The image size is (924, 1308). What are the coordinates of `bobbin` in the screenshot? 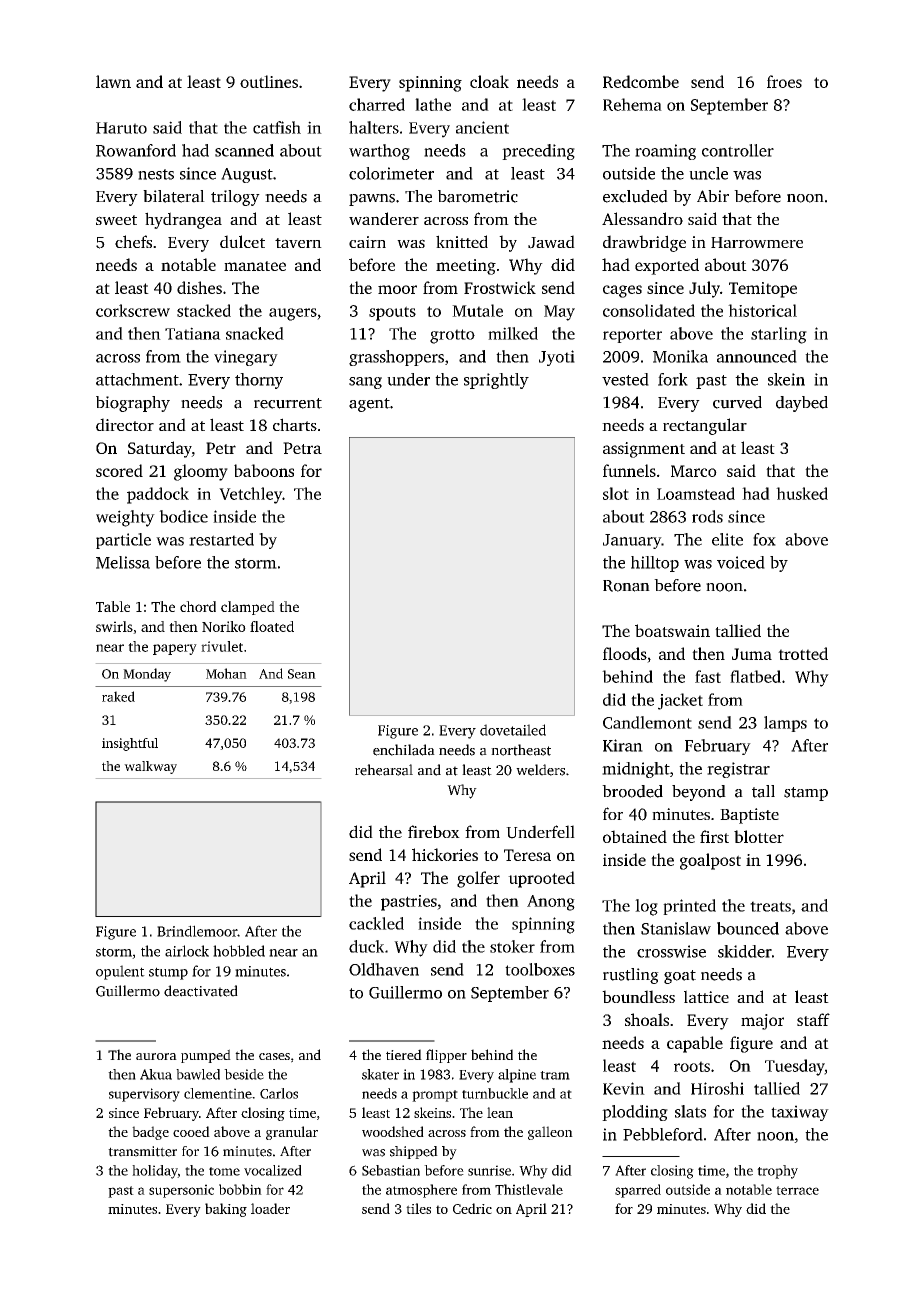 It's located at (240, 1189).
